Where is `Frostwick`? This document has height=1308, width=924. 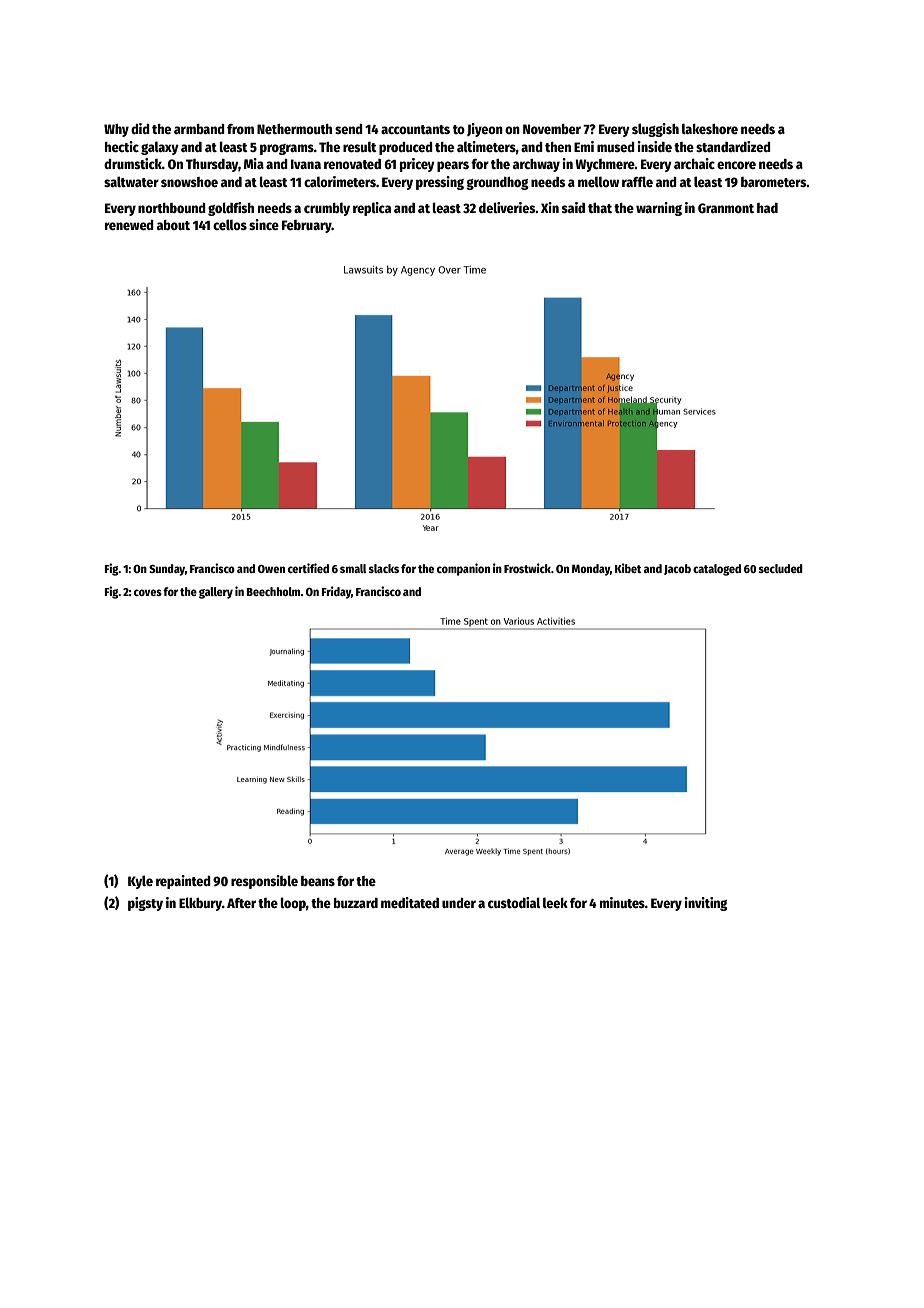 Frostwick is located at coordinates (527, 568).
